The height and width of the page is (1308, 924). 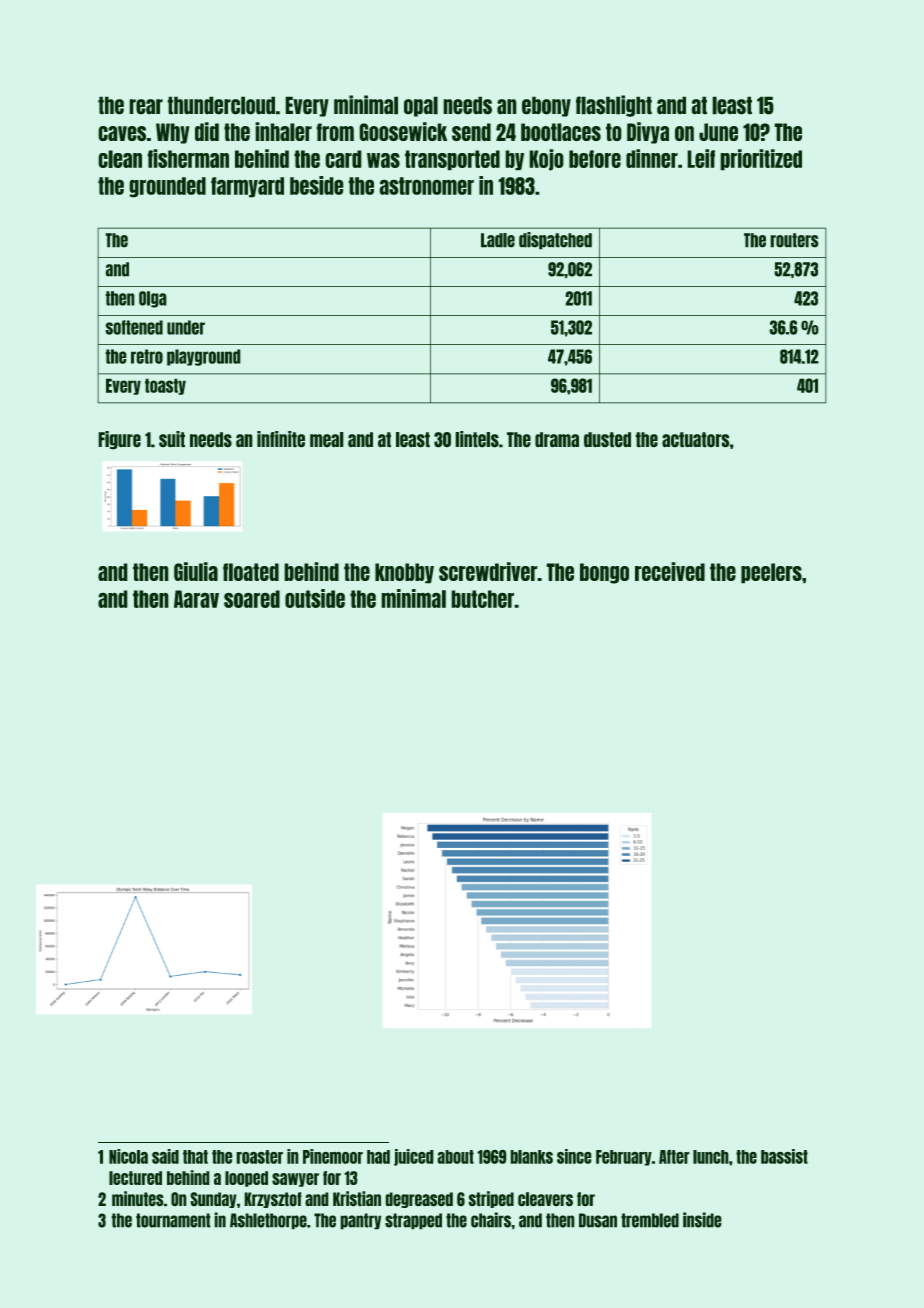 I want to click on rear, so click(x=146, y=107).
